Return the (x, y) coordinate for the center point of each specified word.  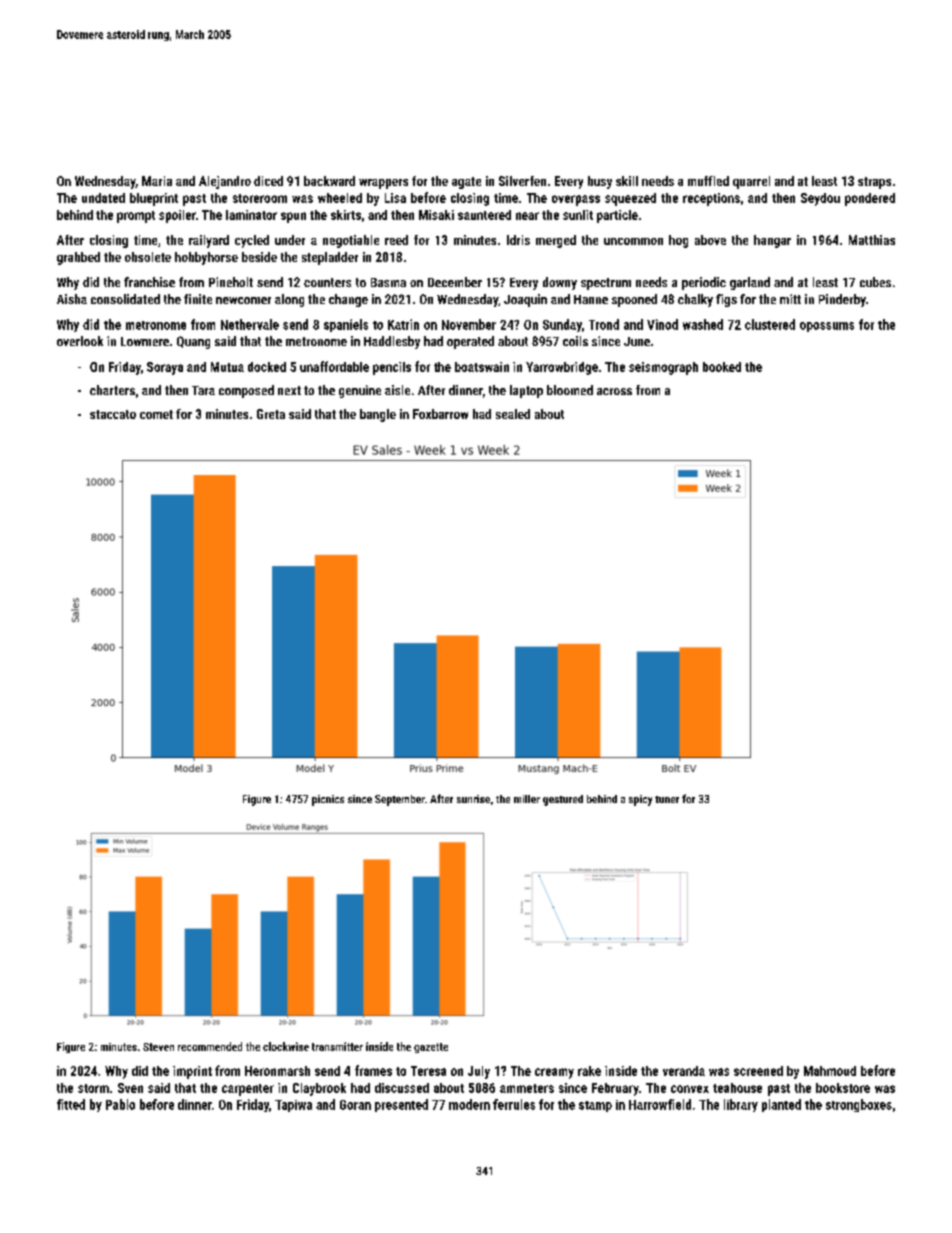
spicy (640, 800)
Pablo (120, 1104)
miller (527, 799)
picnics (328, 800)
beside (259, 257)
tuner (667, 799)
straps (874, 183)
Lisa (395, 198)
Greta (271, 414)
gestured (563, 800)
